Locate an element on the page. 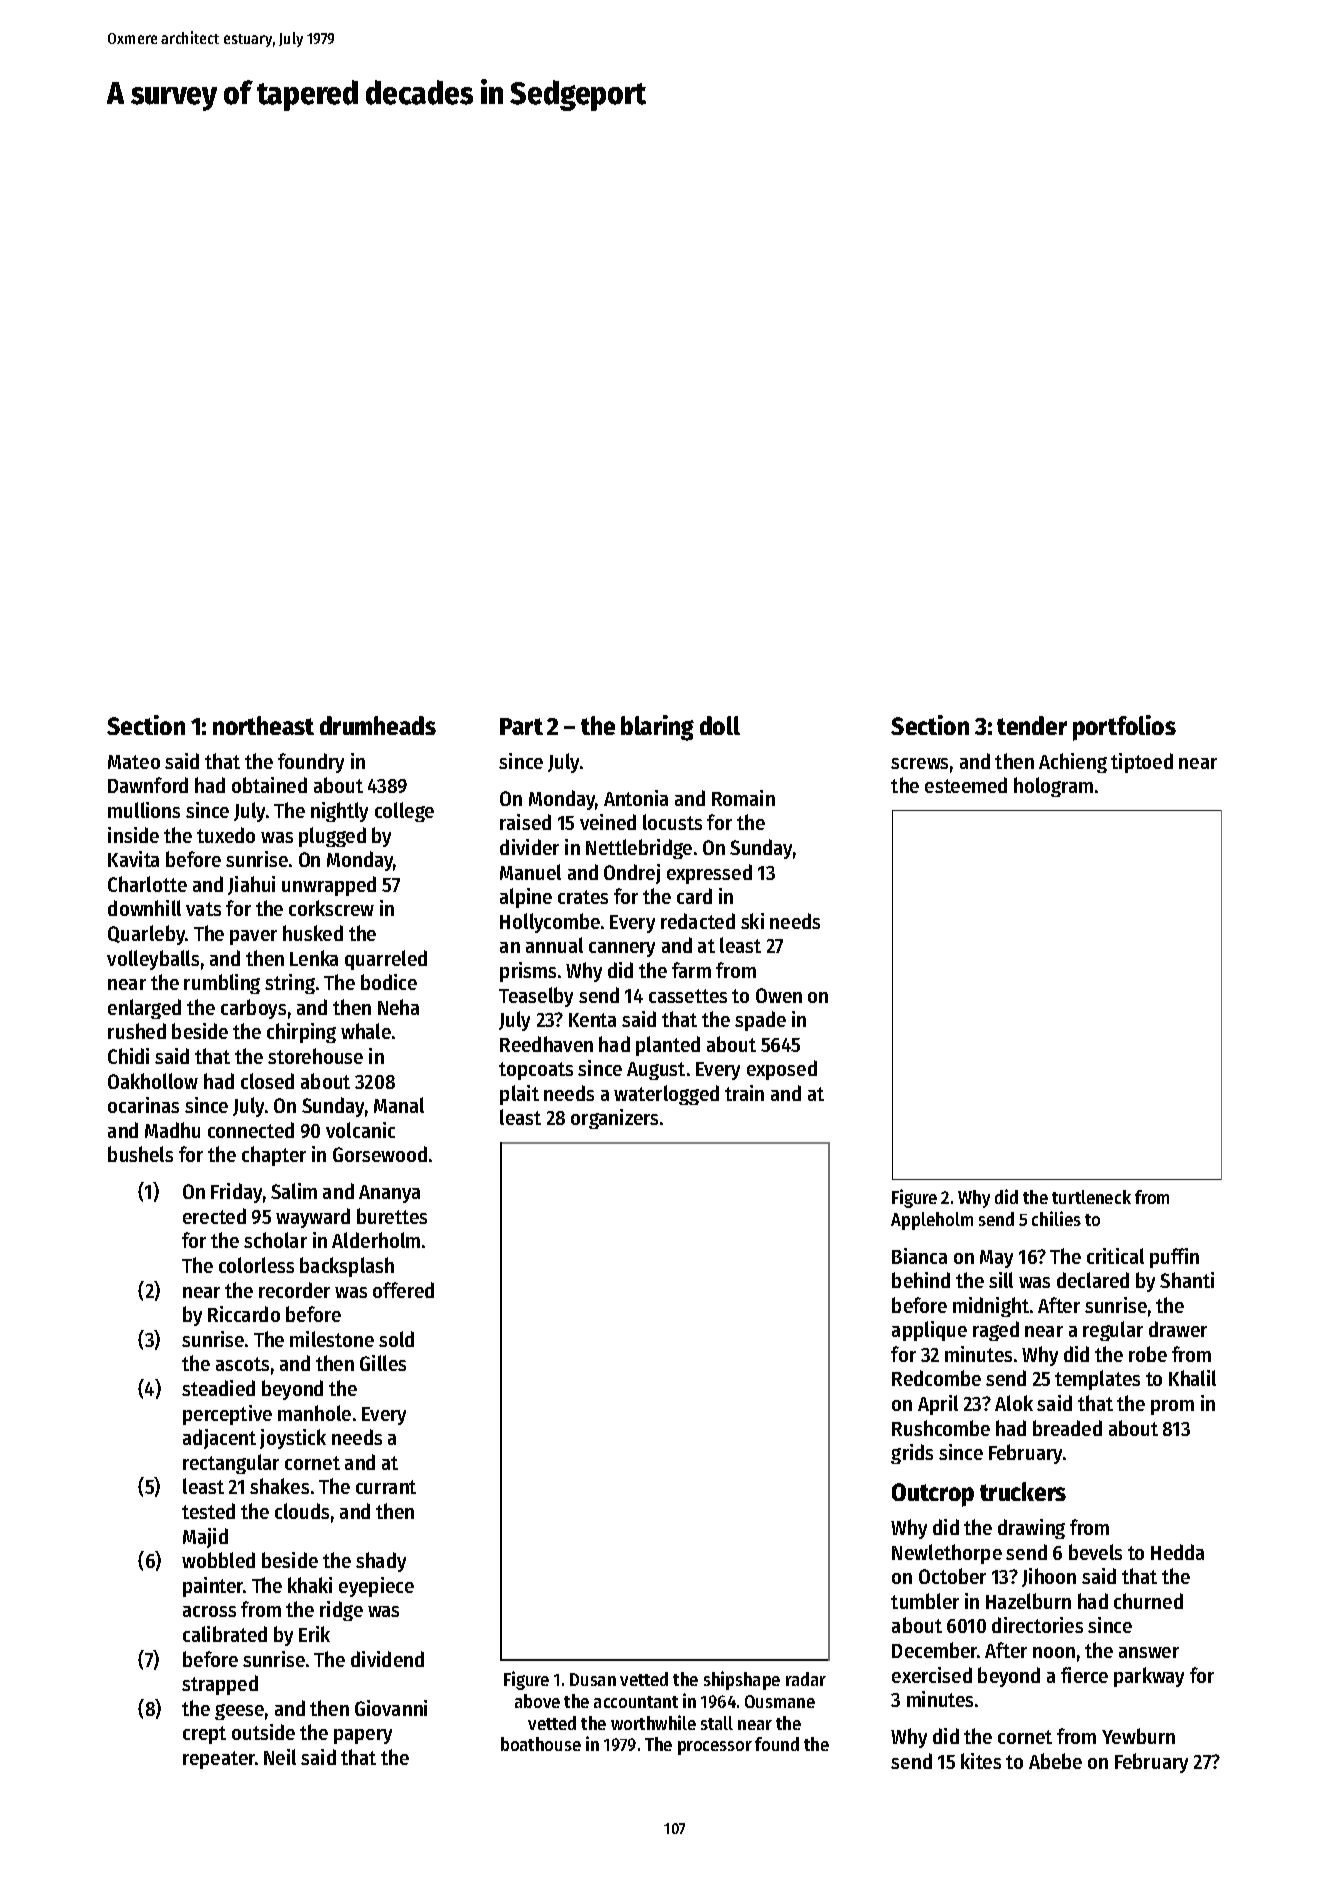 The height and width of the image is (1881, 1330). organizers is located at coordinates (614, 1119).
